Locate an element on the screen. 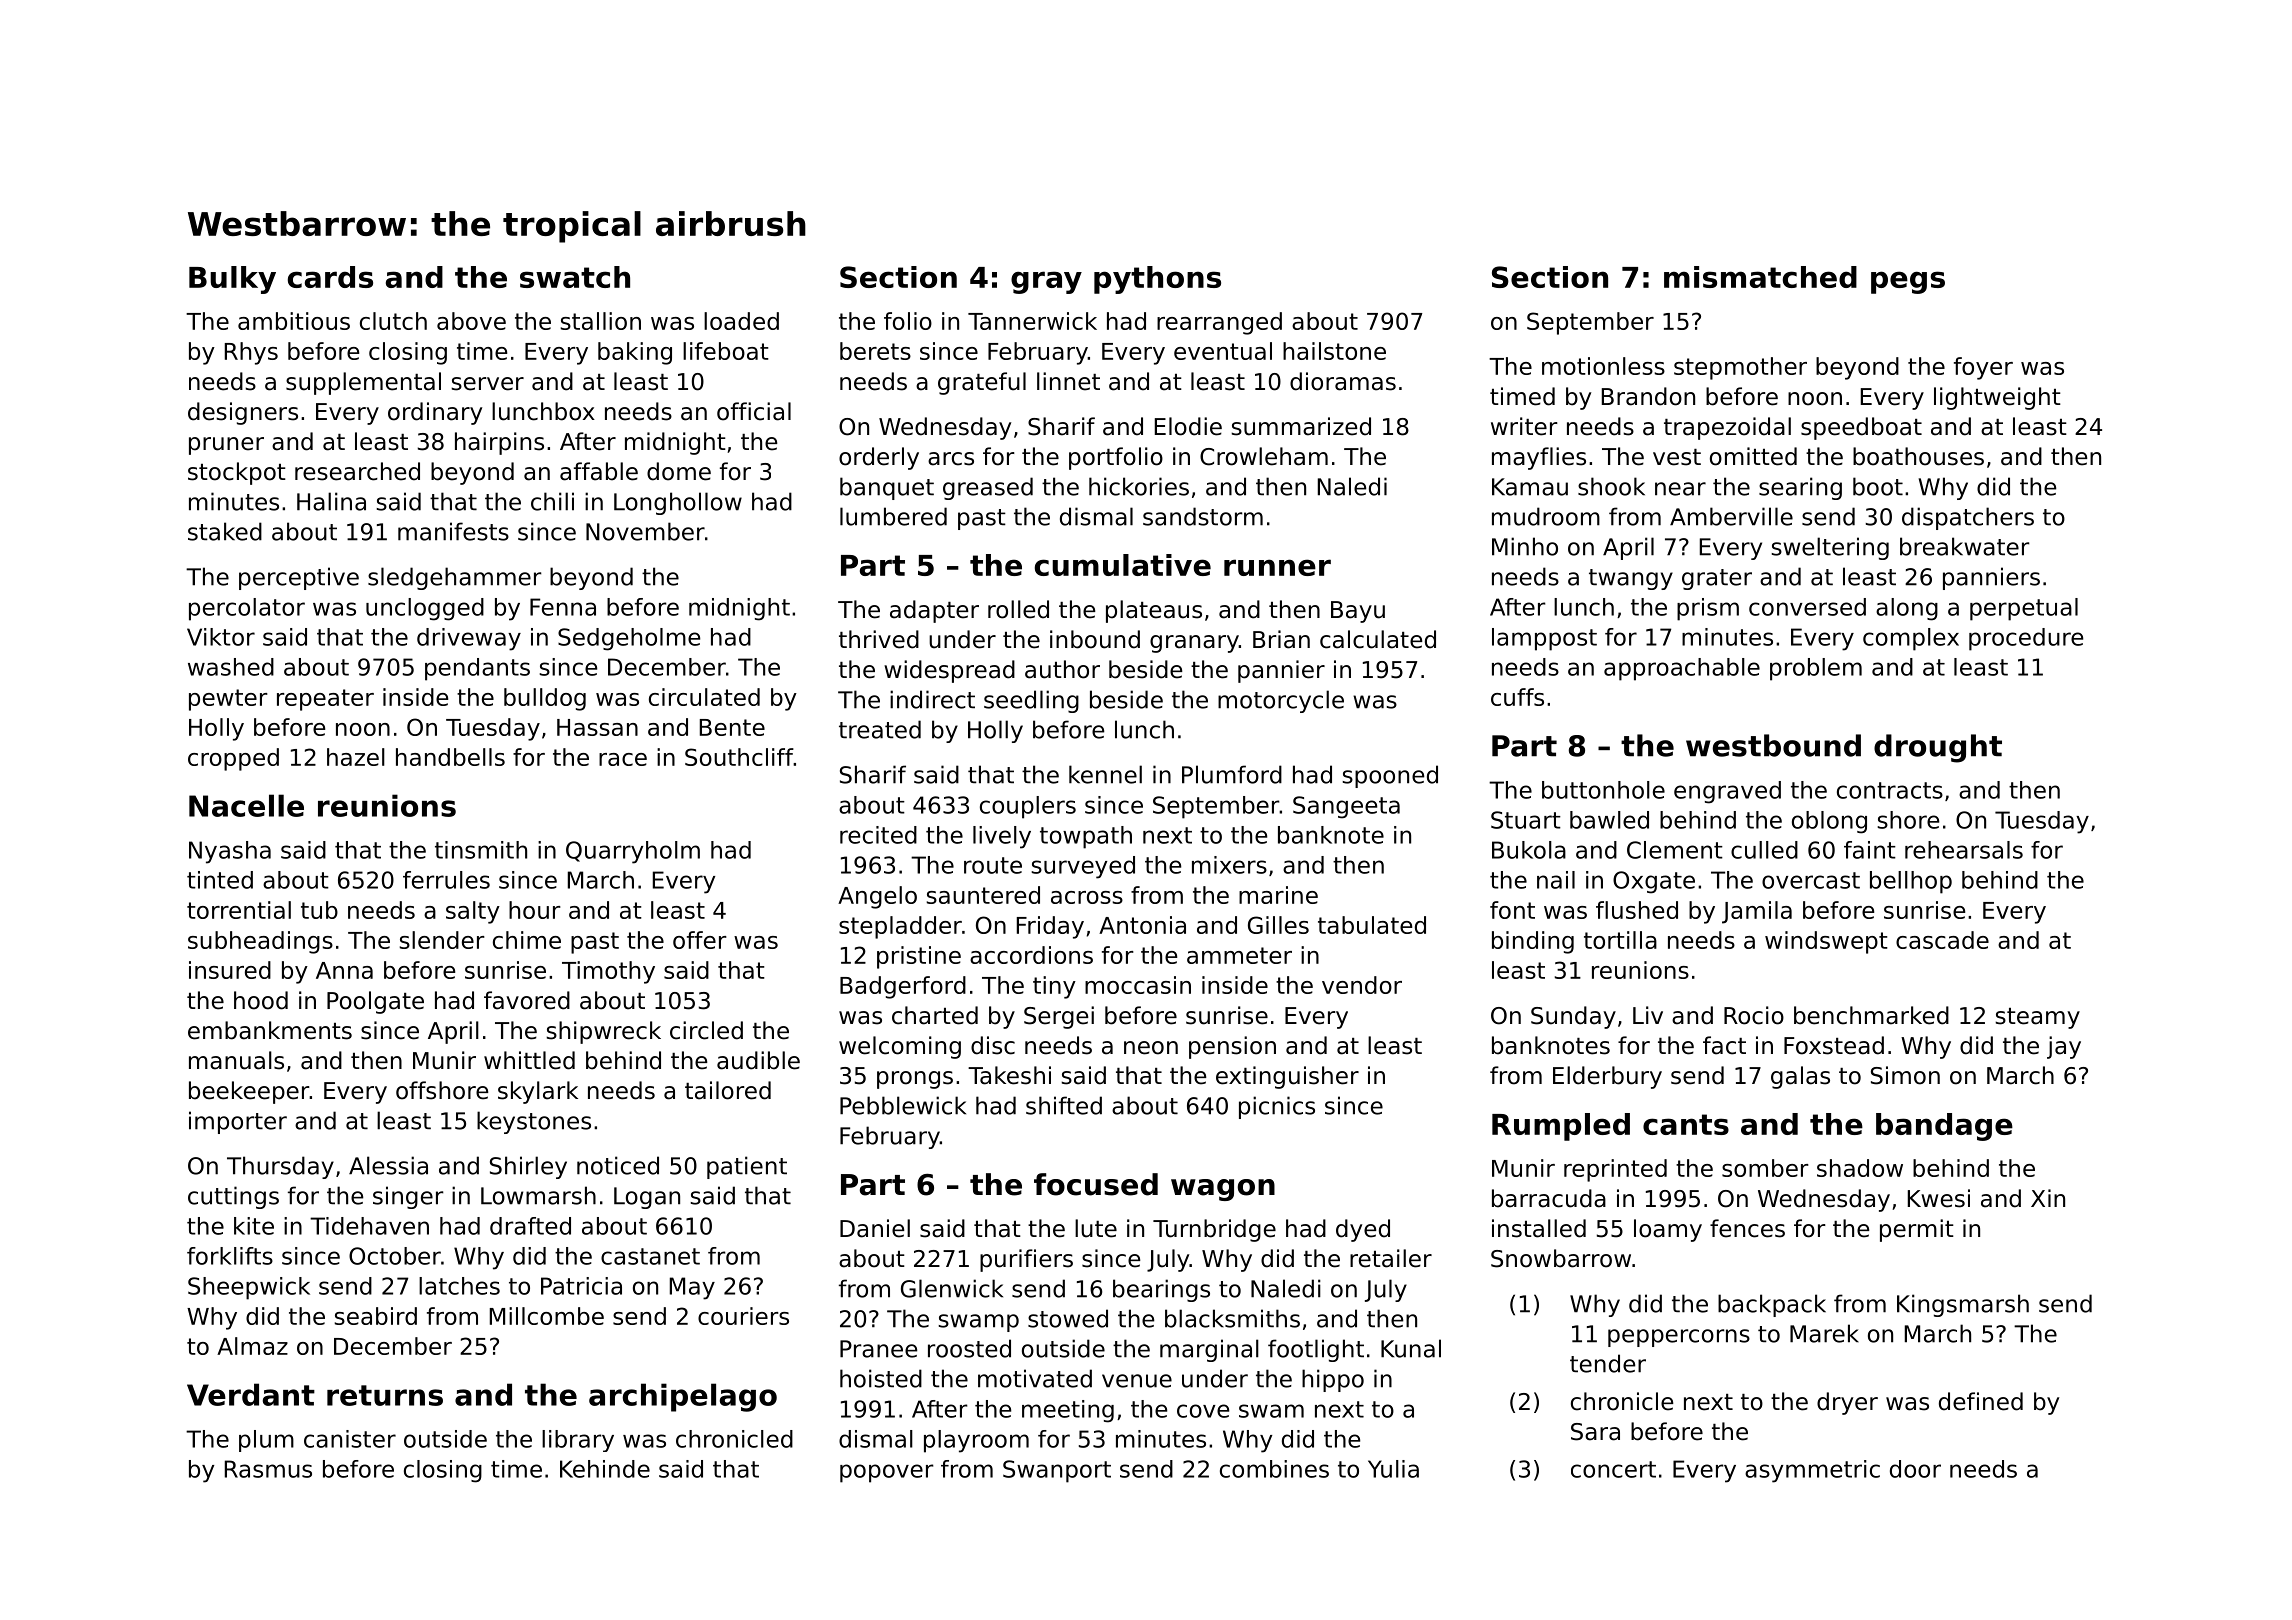  pythons is located at coordinates (1157, 280).
